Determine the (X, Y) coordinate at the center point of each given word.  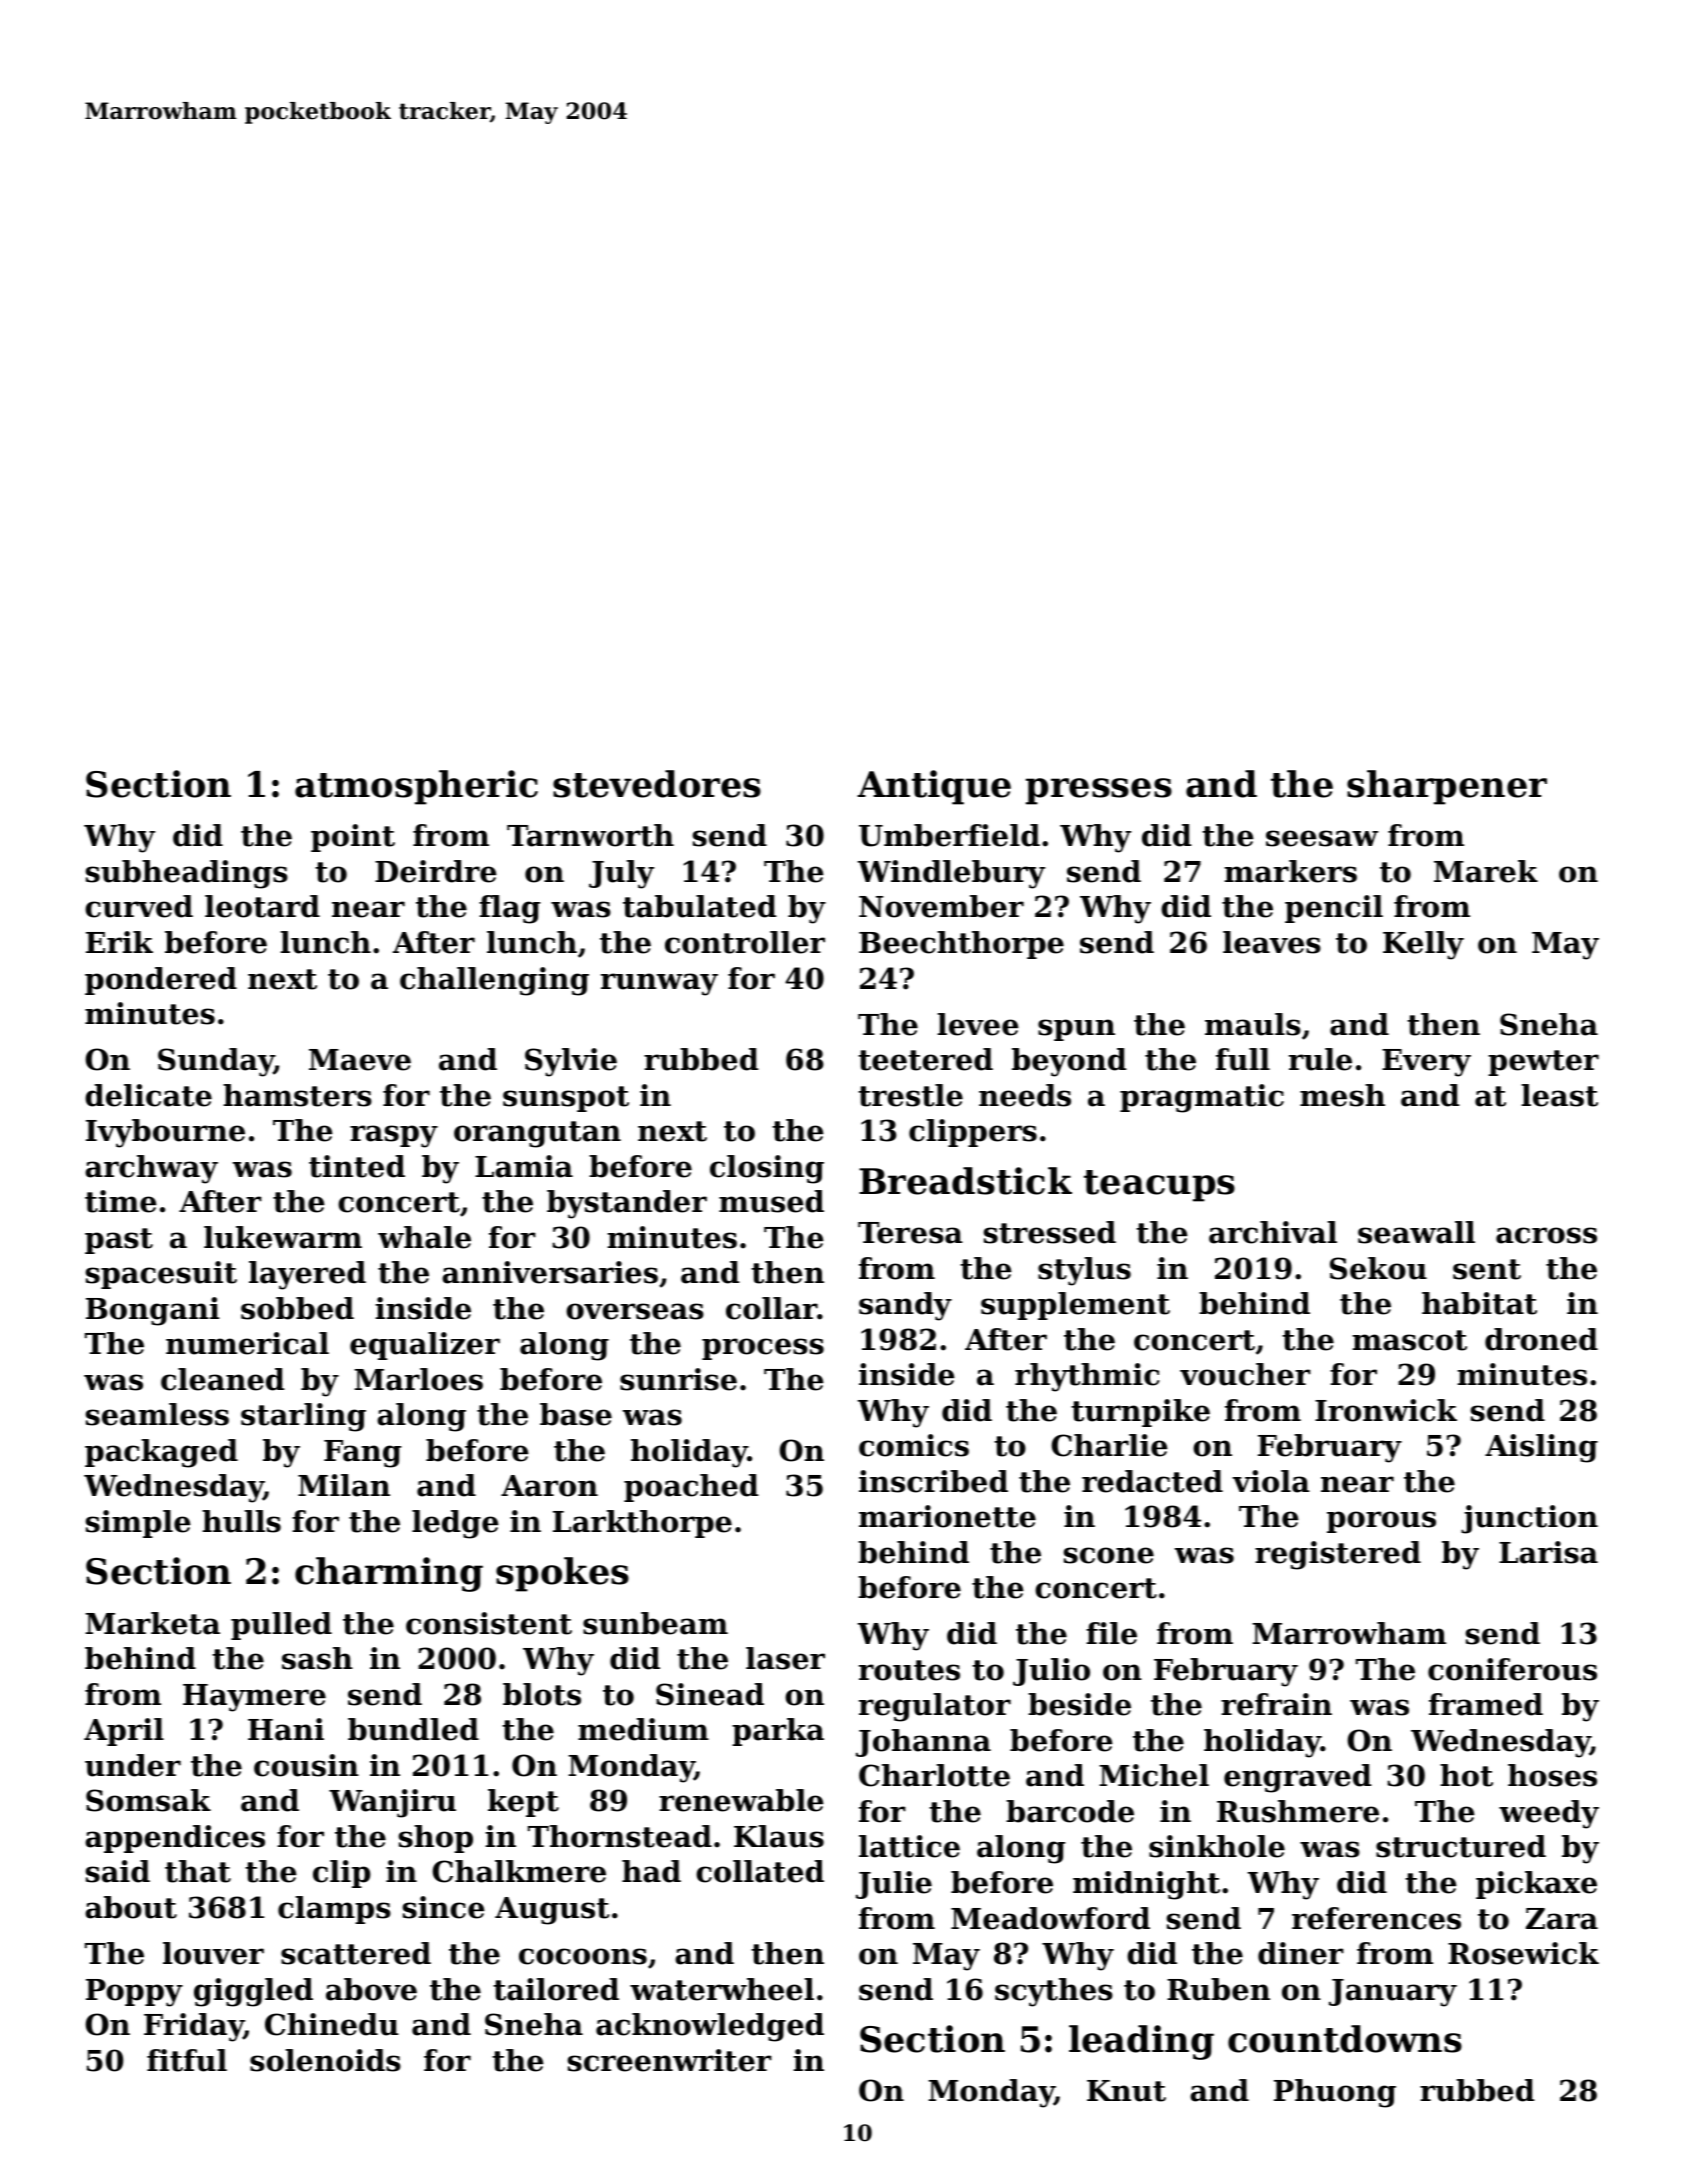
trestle (910, 1095)
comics (914, 1445)
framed (1486, 1704)
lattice (909, 1846)
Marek (1486, 871)
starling (303, 1417)
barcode (1070, 1811)
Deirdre (435, 871)
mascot (1409, 1340)
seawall (1416, 1232)
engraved (1298, 1778)
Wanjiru (392, 1803)
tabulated (700, 906)
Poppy (134, 1993)
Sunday (216, 1062)
